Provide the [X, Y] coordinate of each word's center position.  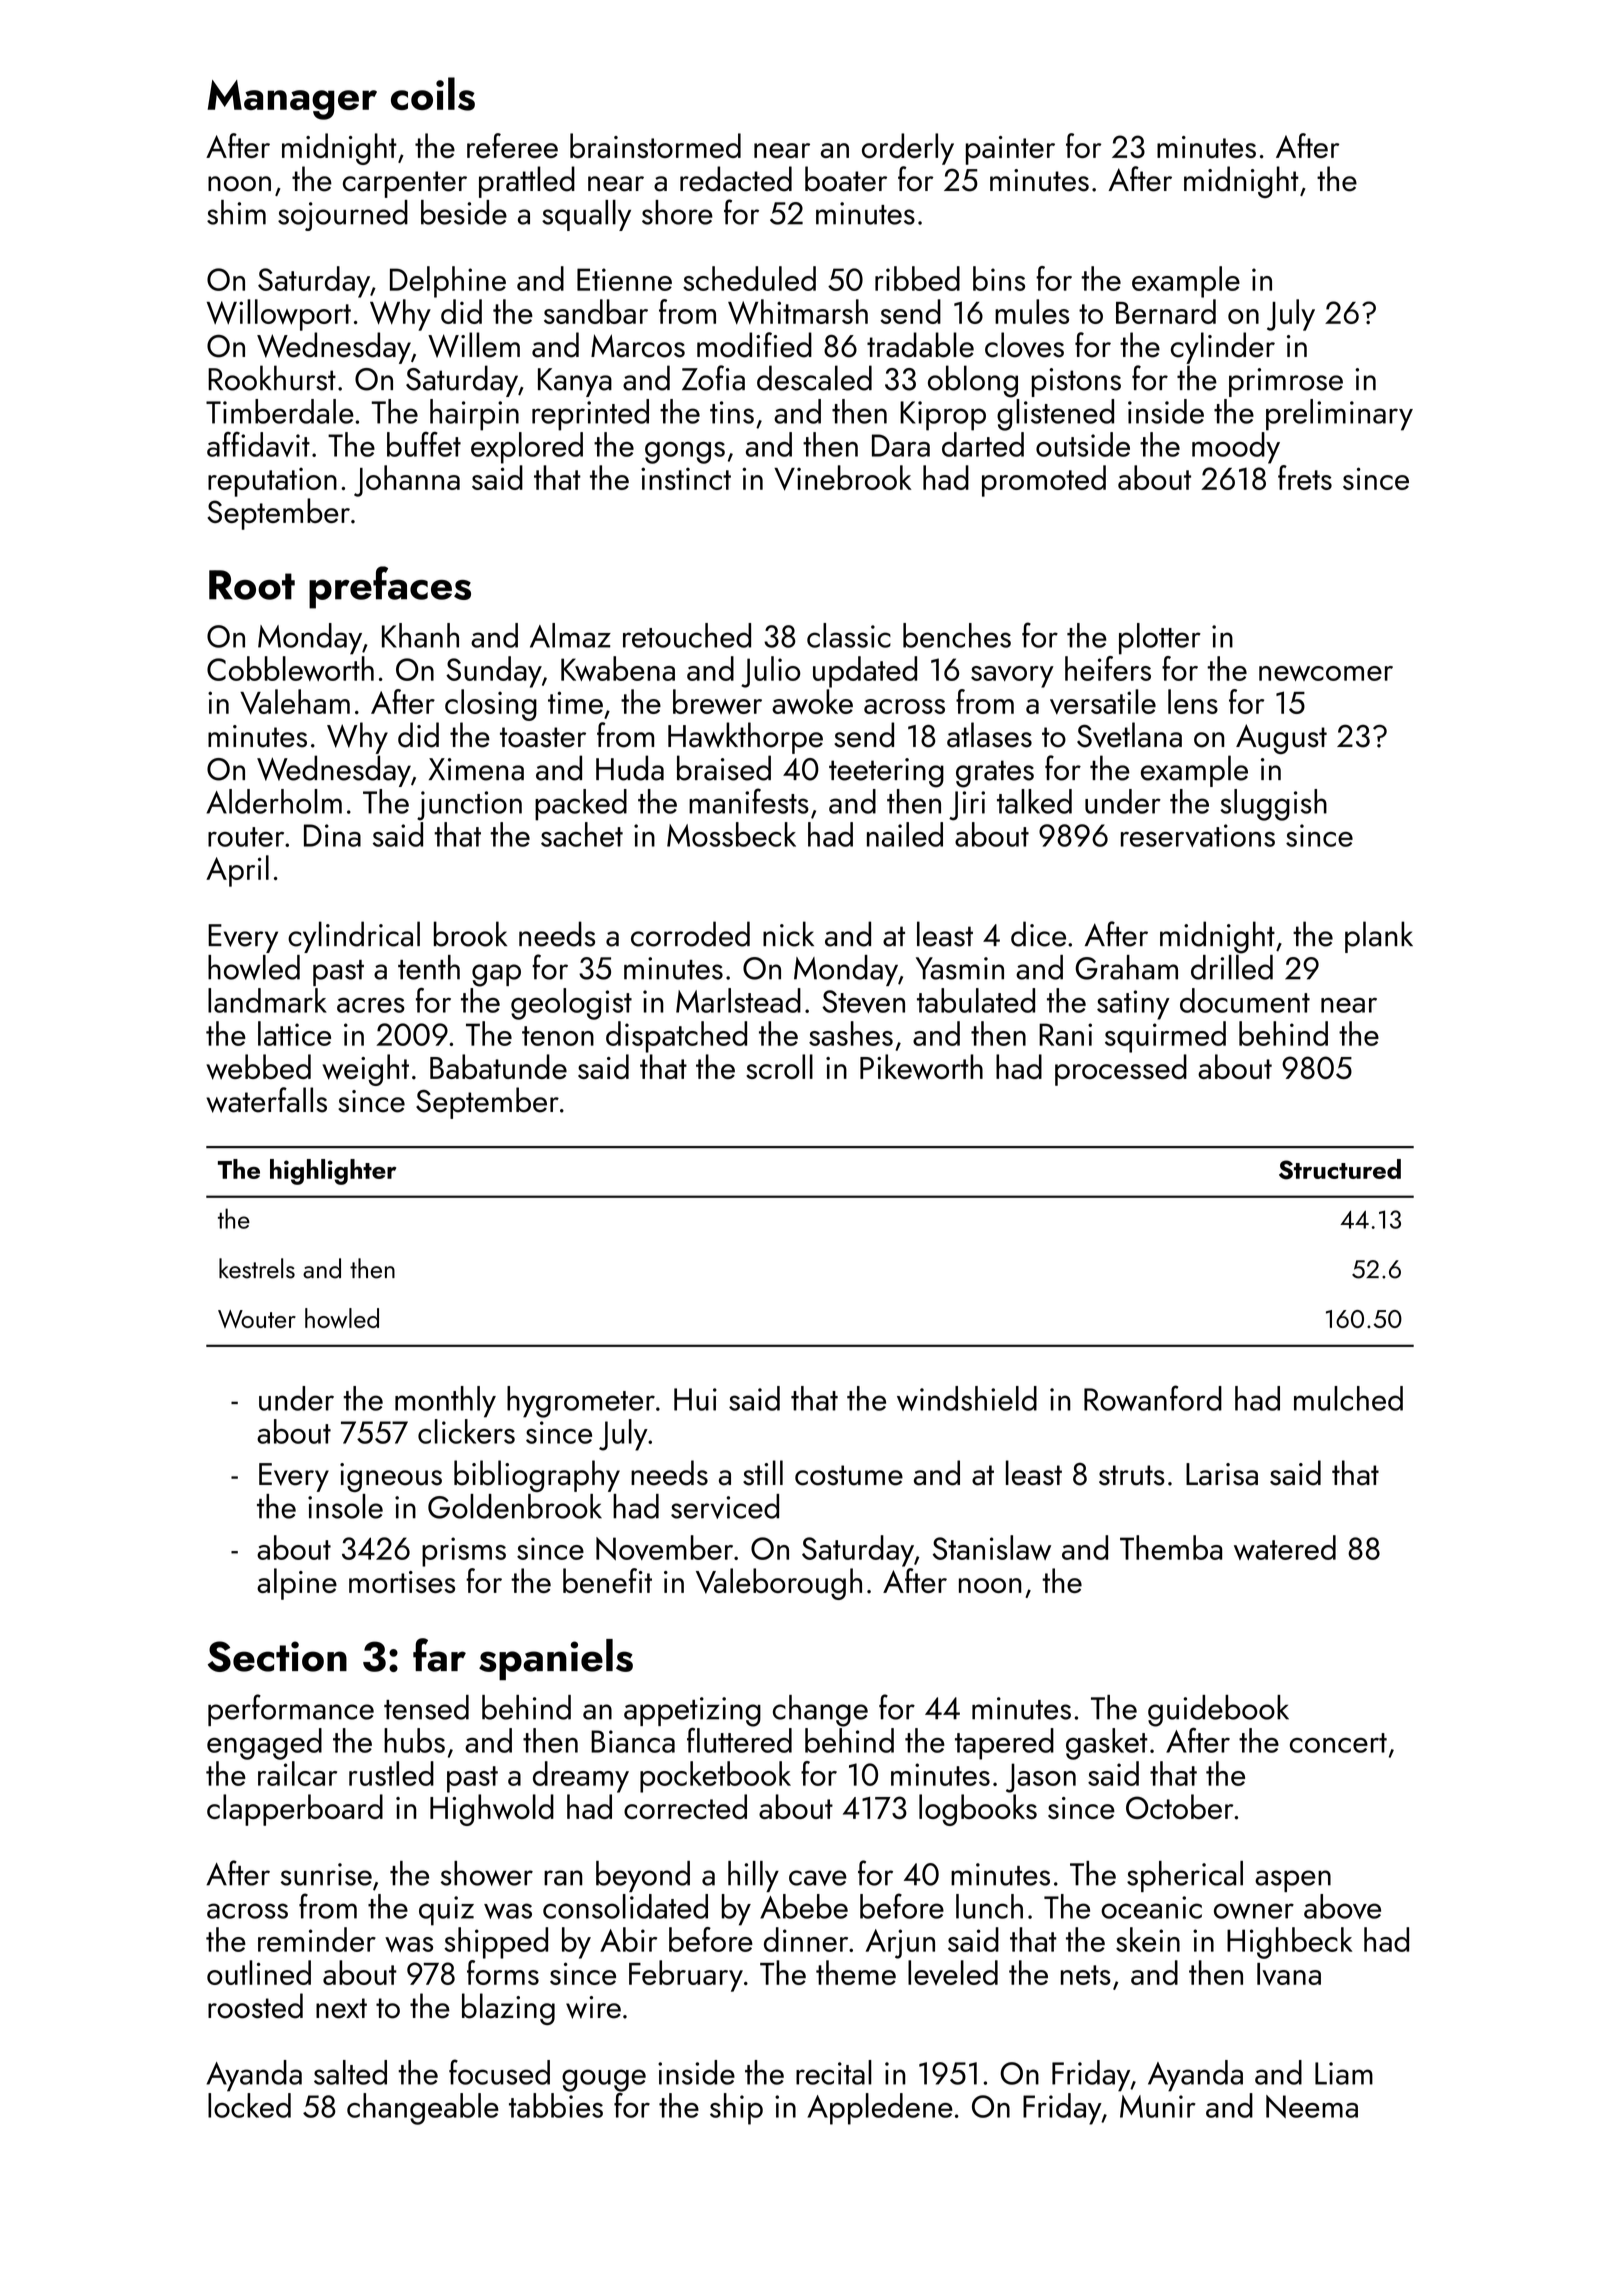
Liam [1344, 2073]
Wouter [257, 1319]
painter [1010, 150]
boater [846, 179]
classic [849, 635]
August [1281, 739]
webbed [258, 1067]
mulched [1348, 1398]
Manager [292, 100]
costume [849, 1475]
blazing [508, 2009]
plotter [1160, 639]
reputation [272, 482]
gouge [604, 2080]
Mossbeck [731, 834]
